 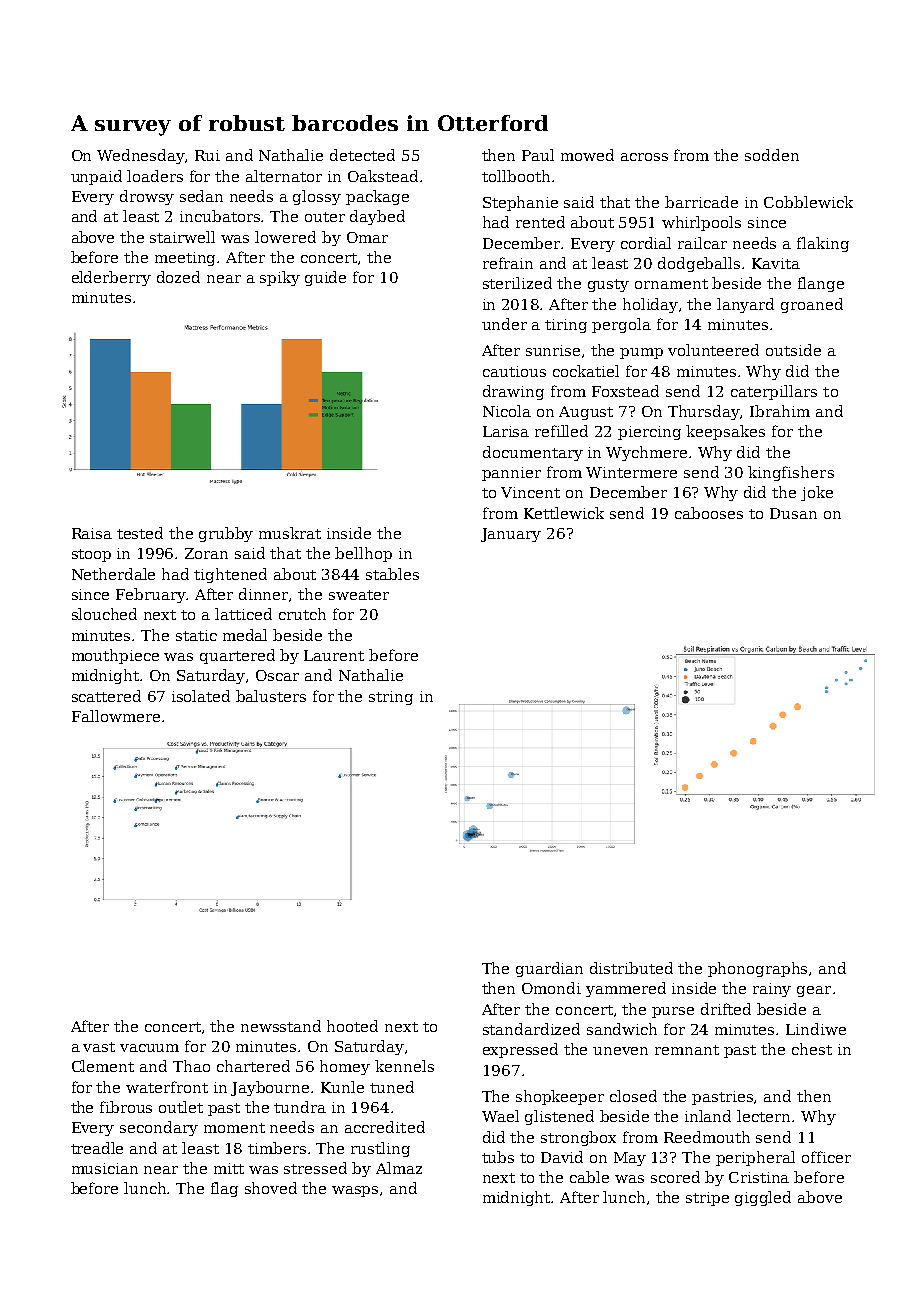 What do you see at coordinates (538, 155) in the screenshot?
I see `Paul` at bounding box center [538, 155].
